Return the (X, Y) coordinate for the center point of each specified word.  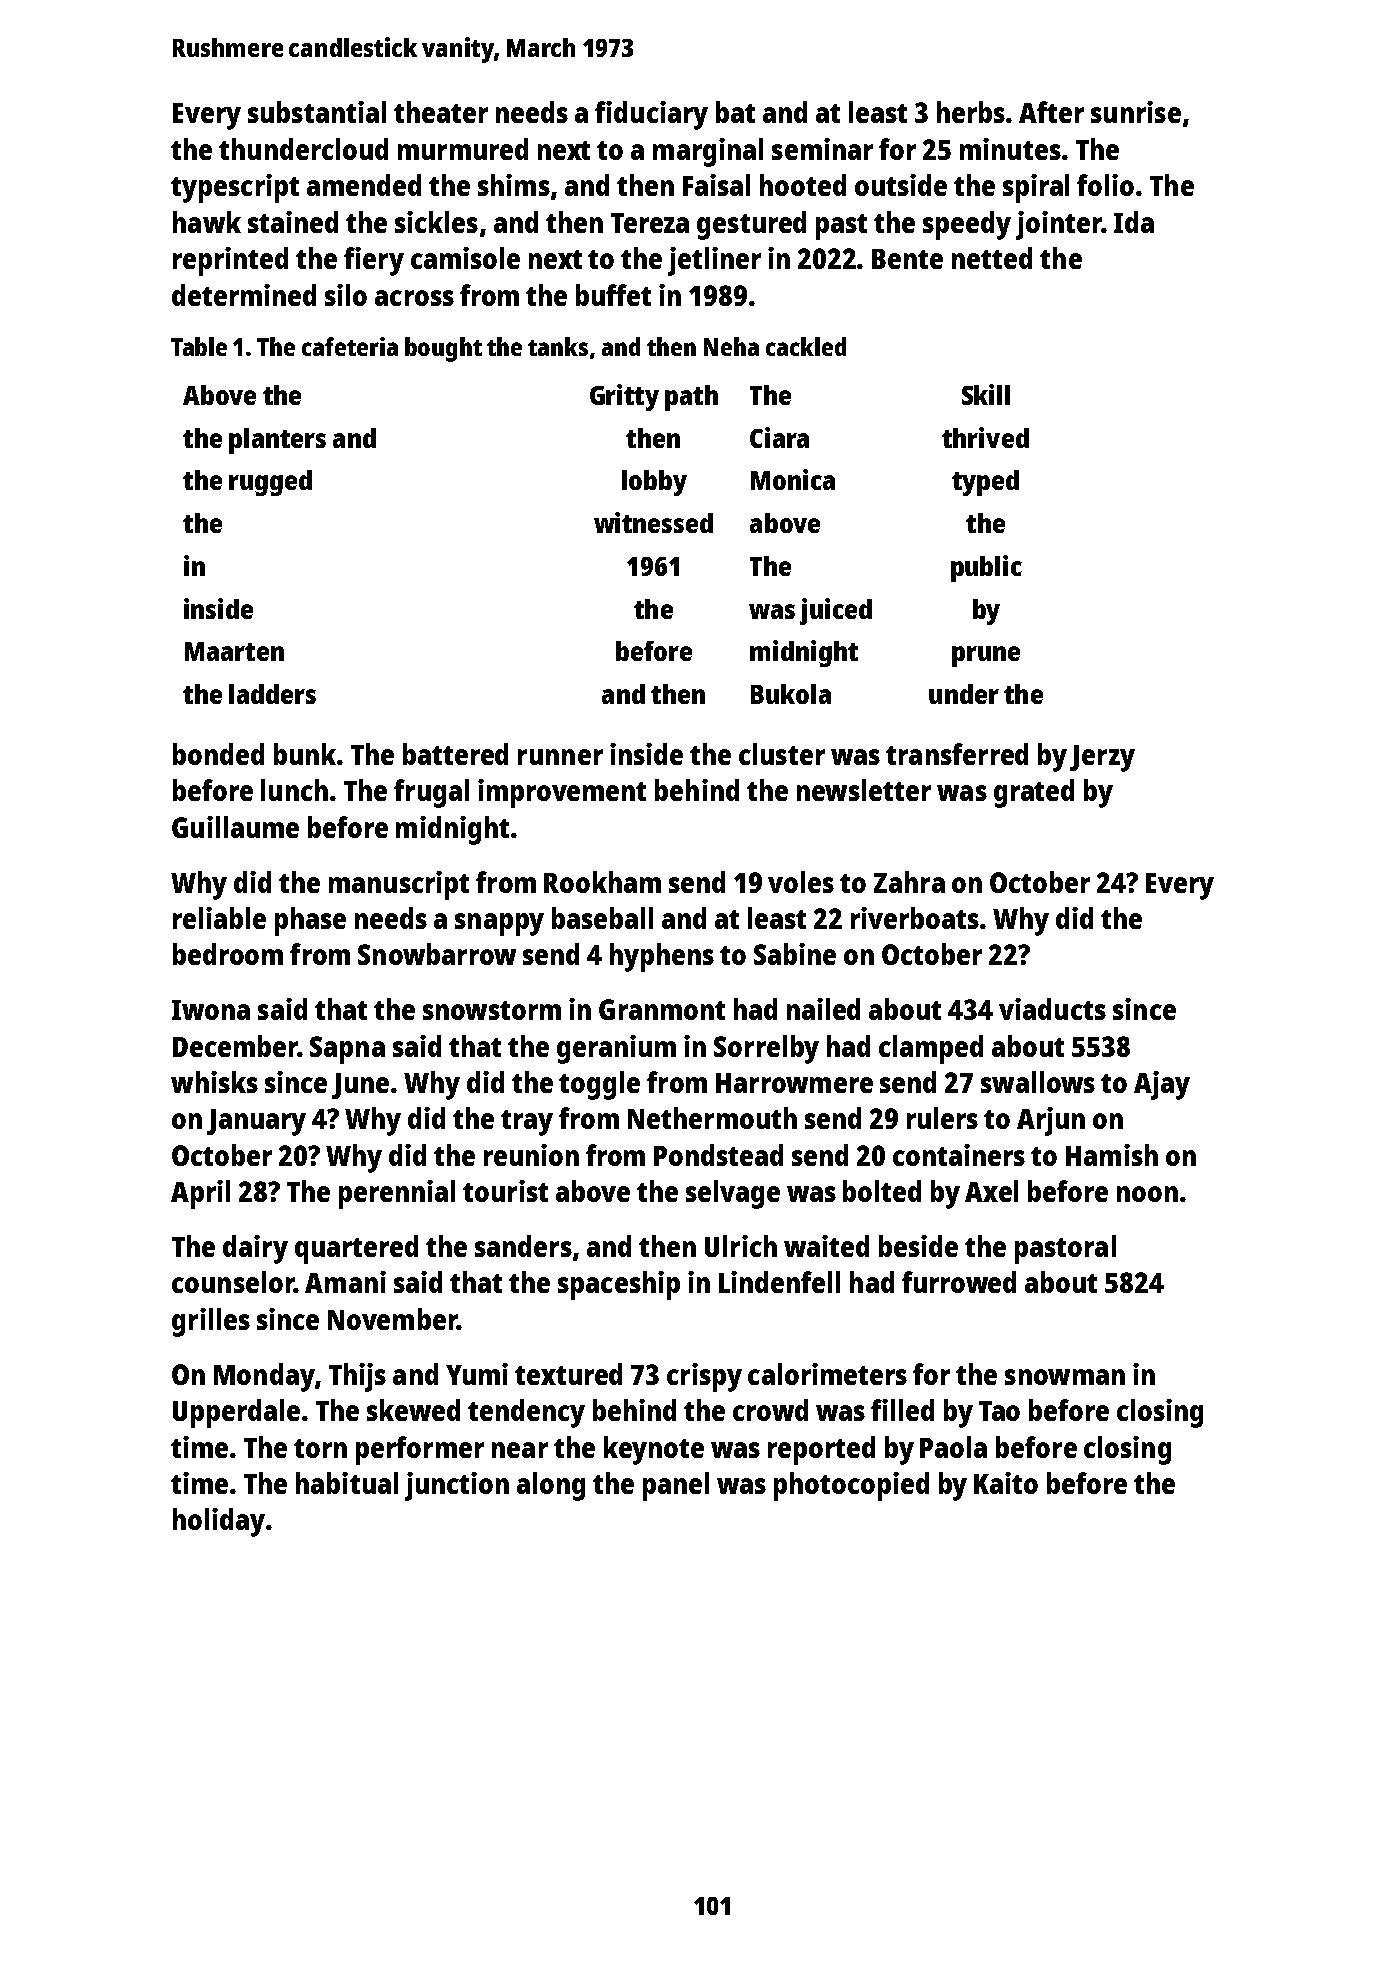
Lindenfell (779, 1282)
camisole (465, 258)
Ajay (1162, 1085)
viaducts (1052, 1009)
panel (676, 1486)
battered (455, 754)
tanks (558, 346)
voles (801, 882)
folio (1105, 185)
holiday (219, 1522)
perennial (397, 1194)
